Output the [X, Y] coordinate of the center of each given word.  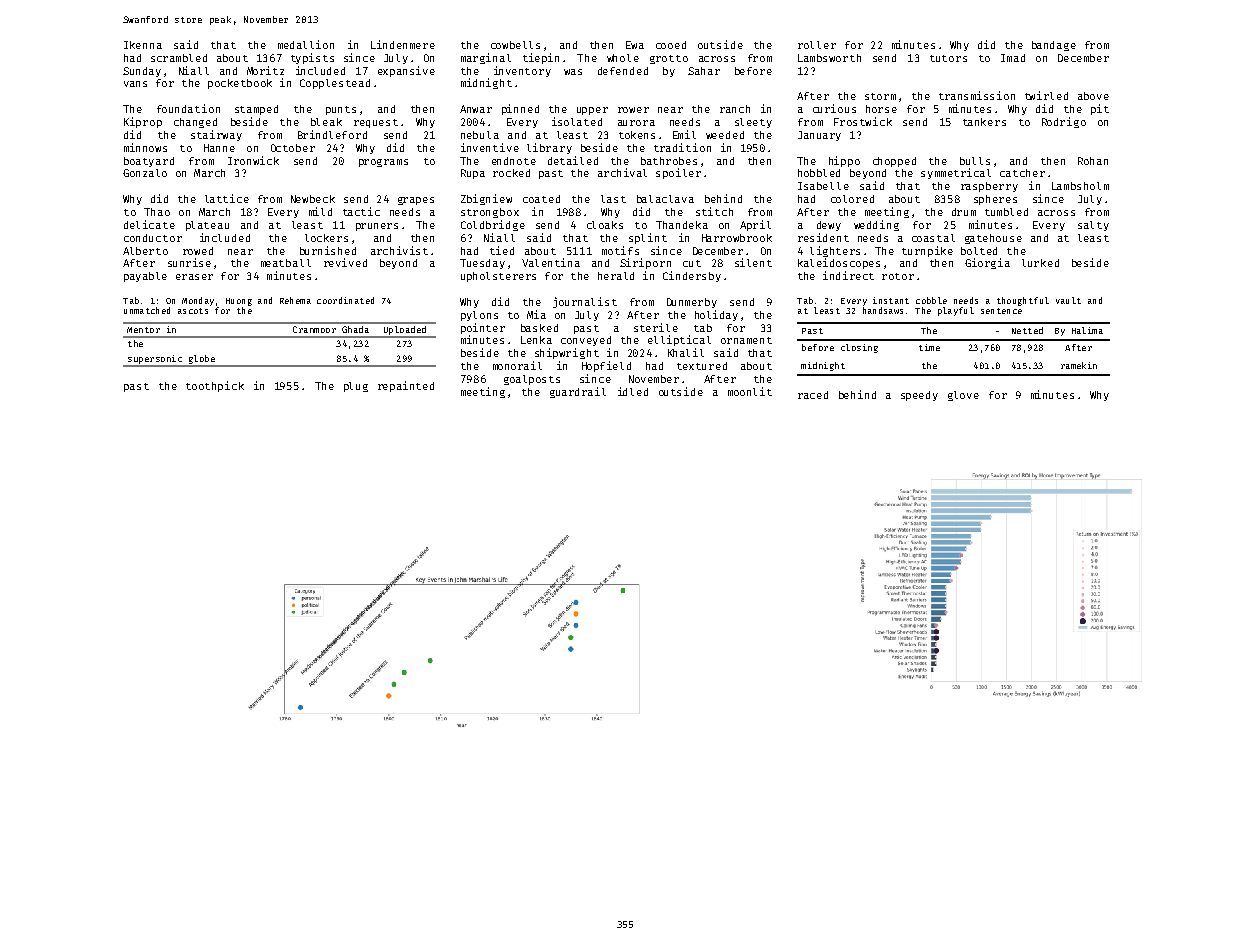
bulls [975, 161]
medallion [306, 44]
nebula [480, 135]
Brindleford [332, 134]
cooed [671, 45]
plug [356, 387]
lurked [1040, 263]
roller [817, 45]
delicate [149, 224]
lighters [835, 251]
